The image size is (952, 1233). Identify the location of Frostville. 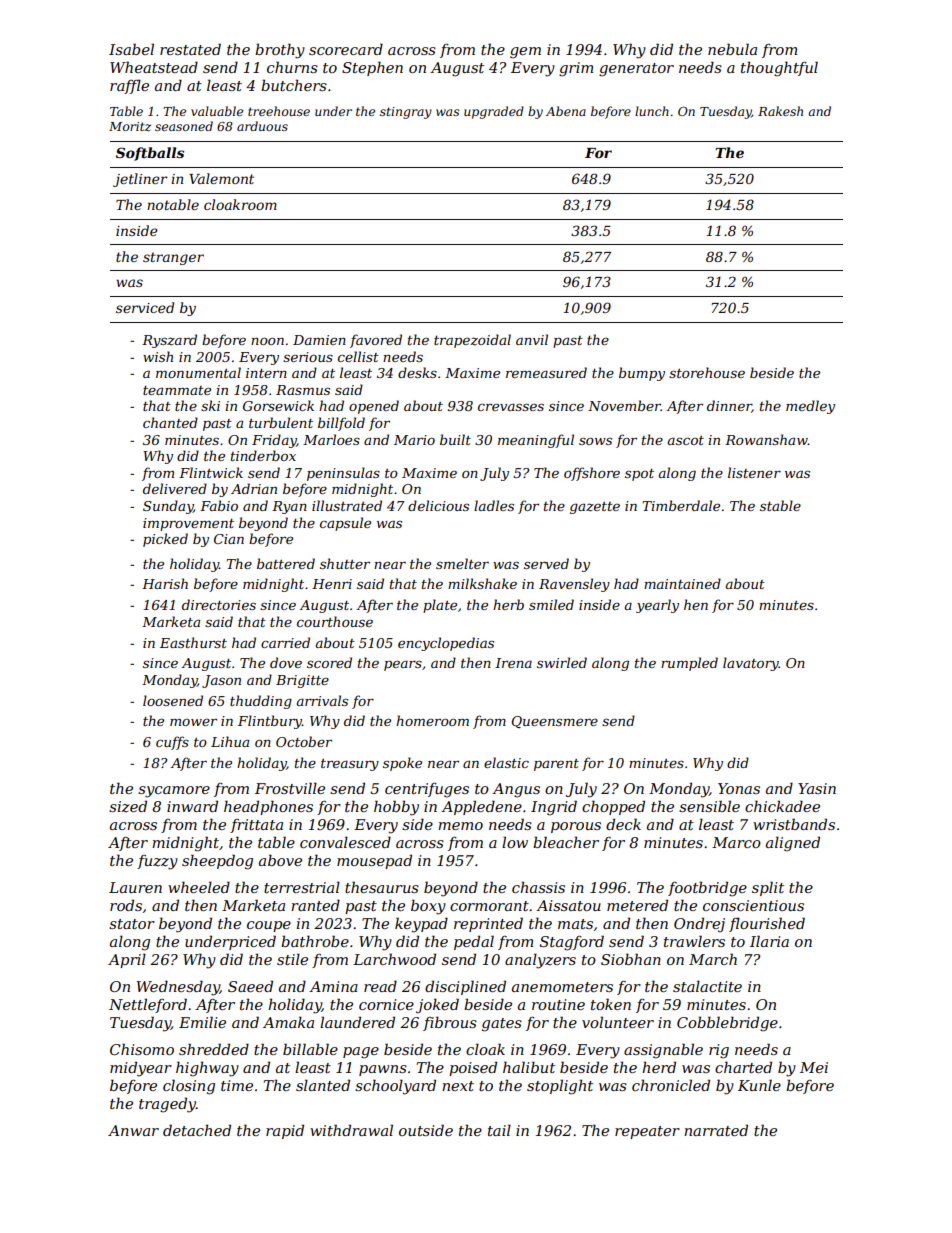
(290, 788).
